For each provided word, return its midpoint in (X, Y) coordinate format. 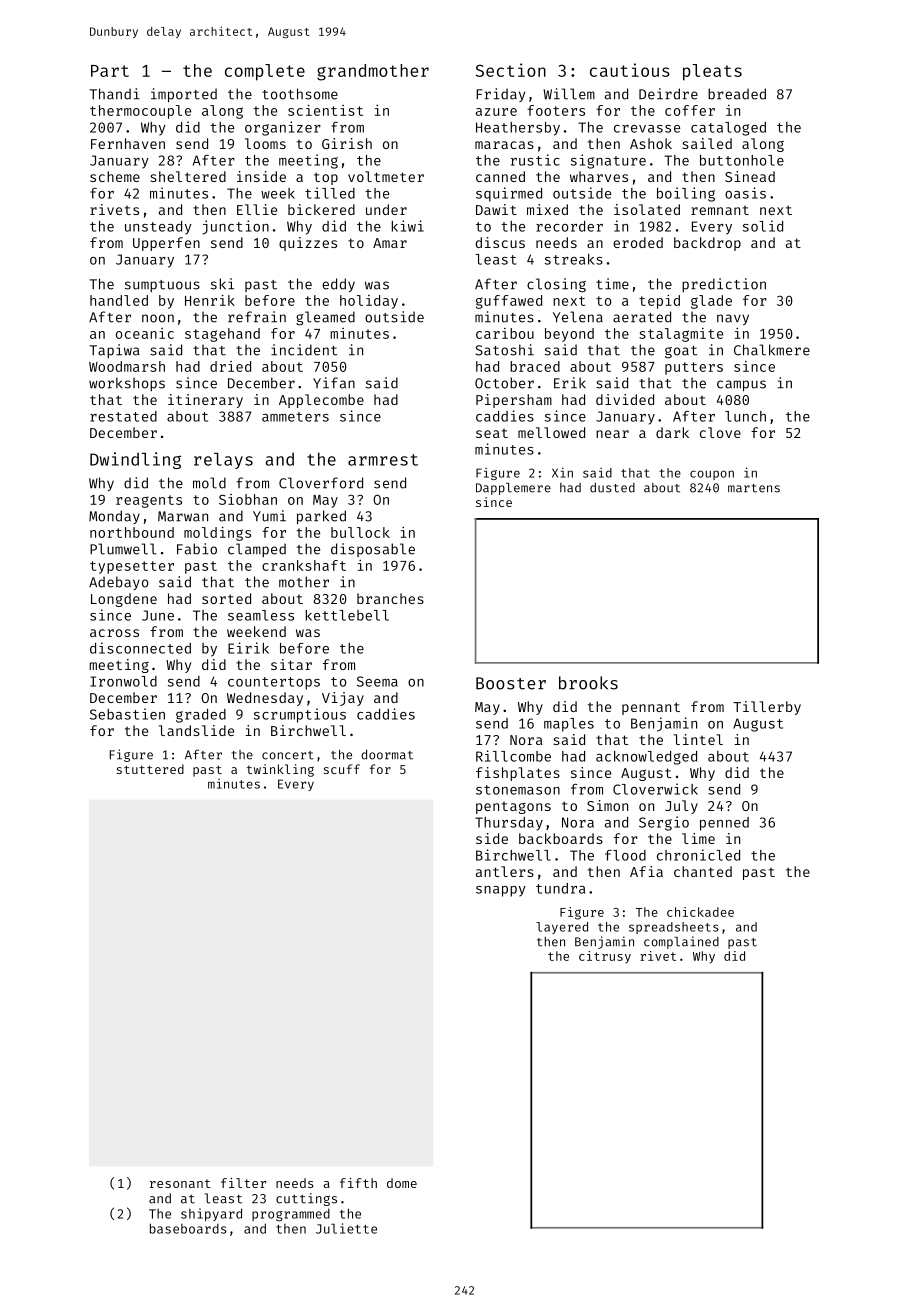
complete (265, 72)
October (504, 383)
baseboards (188, 1228)
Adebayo (119, 583)
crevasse (647, 129)
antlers (505, 871)
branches (390, 598)
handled (119, 300)
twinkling (280, 770)
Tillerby (767, 708)
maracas (504, 145)
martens (754, 488)
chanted (703, 871)
